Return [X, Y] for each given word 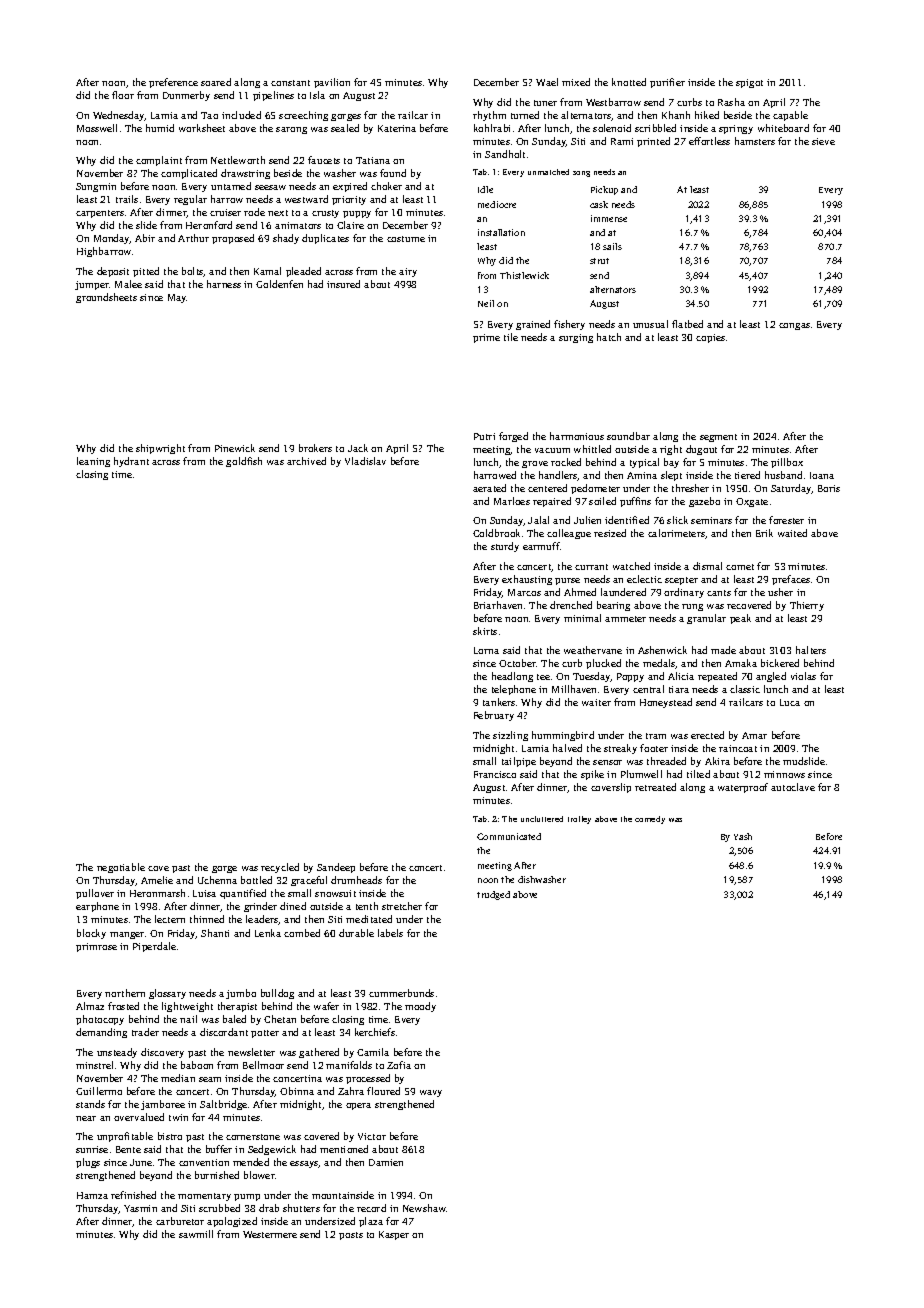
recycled [280, 868]
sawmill [196, 1234]
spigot [749, 83]
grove [535, 464]
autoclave [793, 787]
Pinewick [235, 448]
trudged [493, 895]
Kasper [394, 1235]
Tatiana [373, 160]
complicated [189, 174]
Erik [764, 533]
